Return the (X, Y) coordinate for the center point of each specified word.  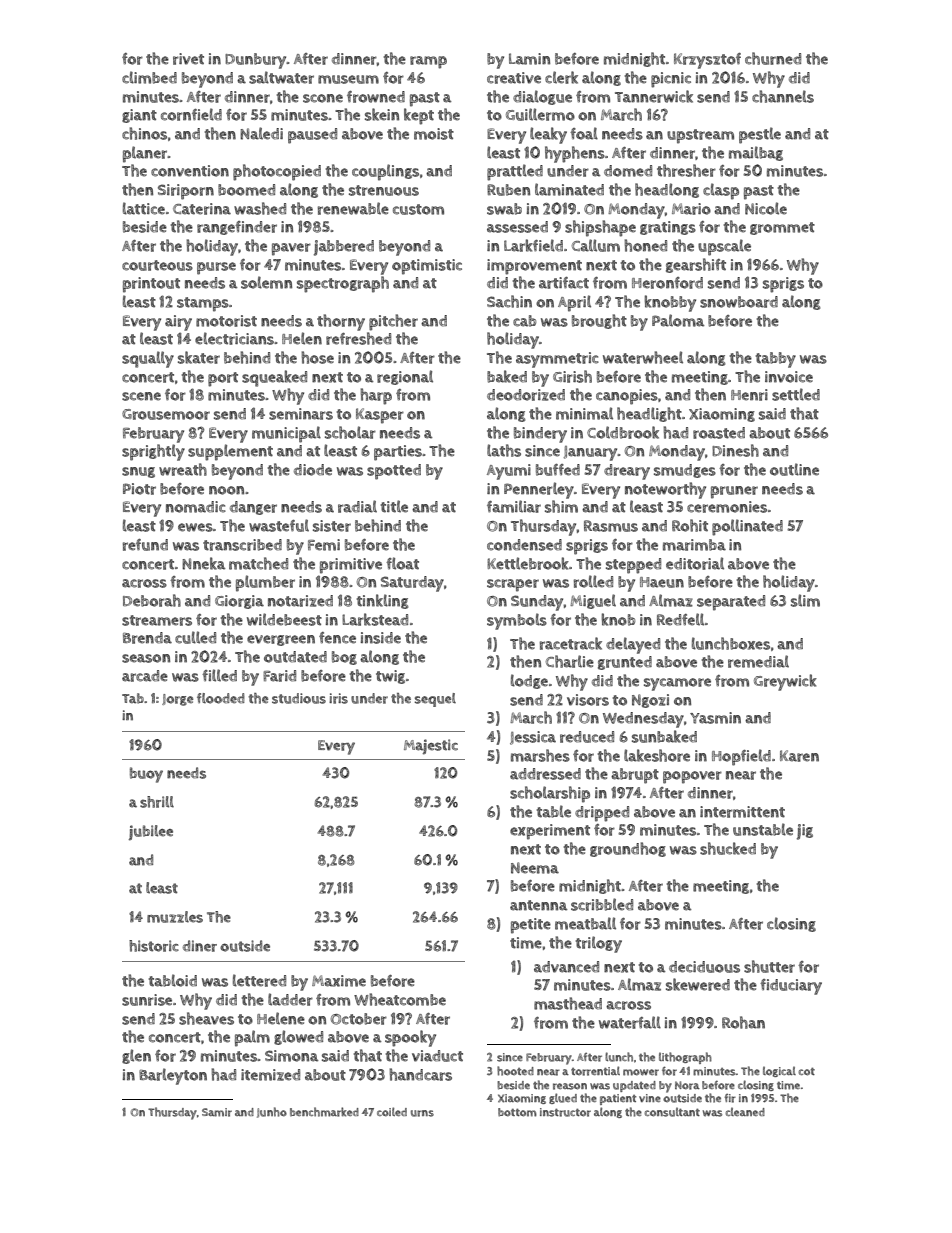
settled (796, 394)
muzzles (175, 917)
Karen (799, 756)
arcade (145, 676)
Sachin (509, 301)
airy (178, 323)
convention (190, 171)
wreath (183, 469)
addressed (545, 774)
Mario (691, 209)
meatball (585, 923)
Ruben (508, 190)
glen (136, 1056)
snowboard (739, 302)
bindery (540, 435)
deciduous (704, 967)
